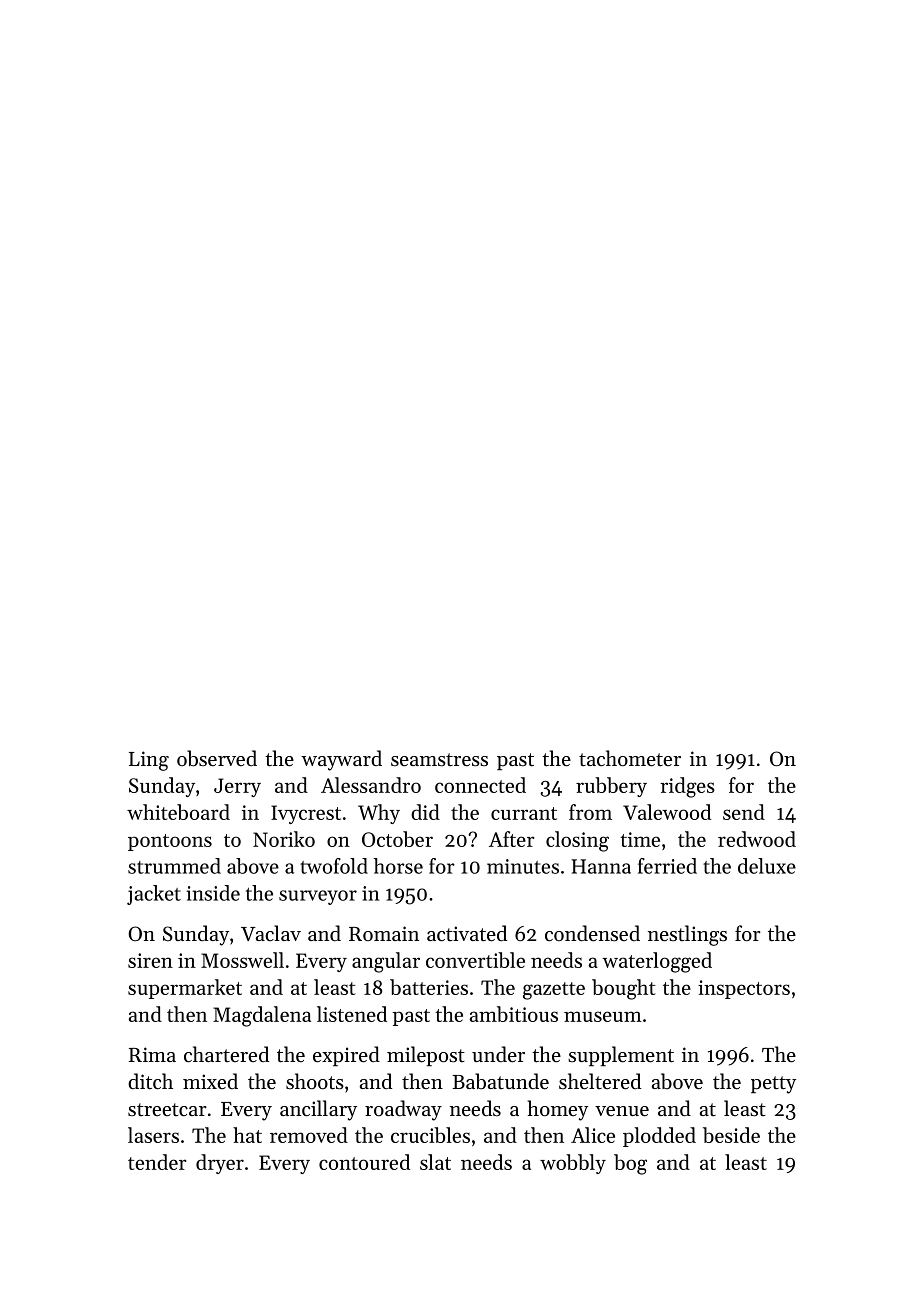 The width and height of the screenshot is (924, 1314). What do you see at coordinates (731, 1135) in the screenshot?
I see `beside` at bounding box center [731, 1135].
